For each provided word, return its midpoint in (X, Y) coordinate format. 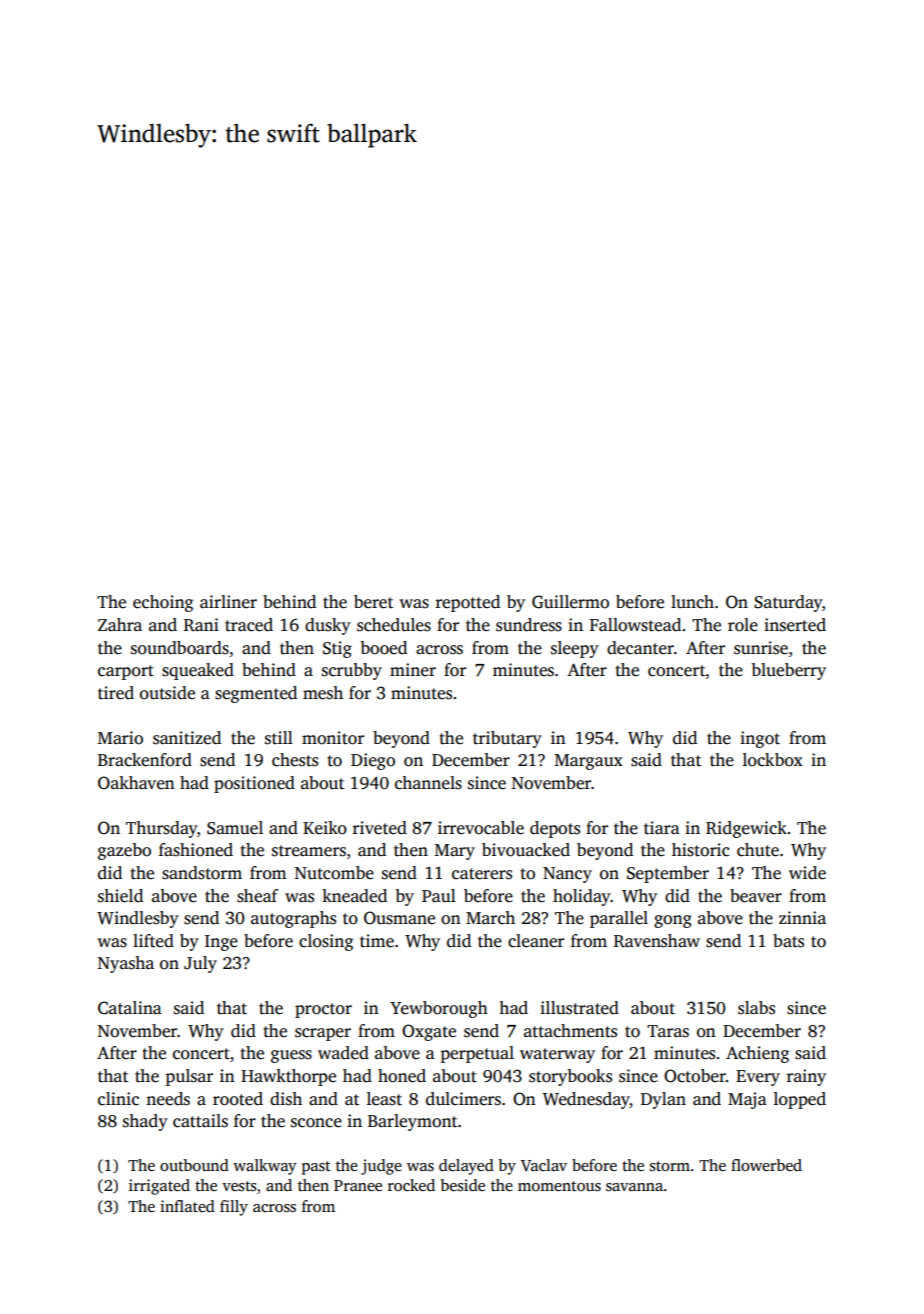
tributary (507, 739)
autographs (293, 919)
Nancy (567, 875)
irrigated (159, 1187)
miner (413, 670)
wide (807, 873)
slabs (756, 1008)
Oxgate (429, 1032)
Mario (120, 738)
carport (126, 672)
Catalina (130, 1008)
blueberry (789, 671)
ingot (760, 739)
